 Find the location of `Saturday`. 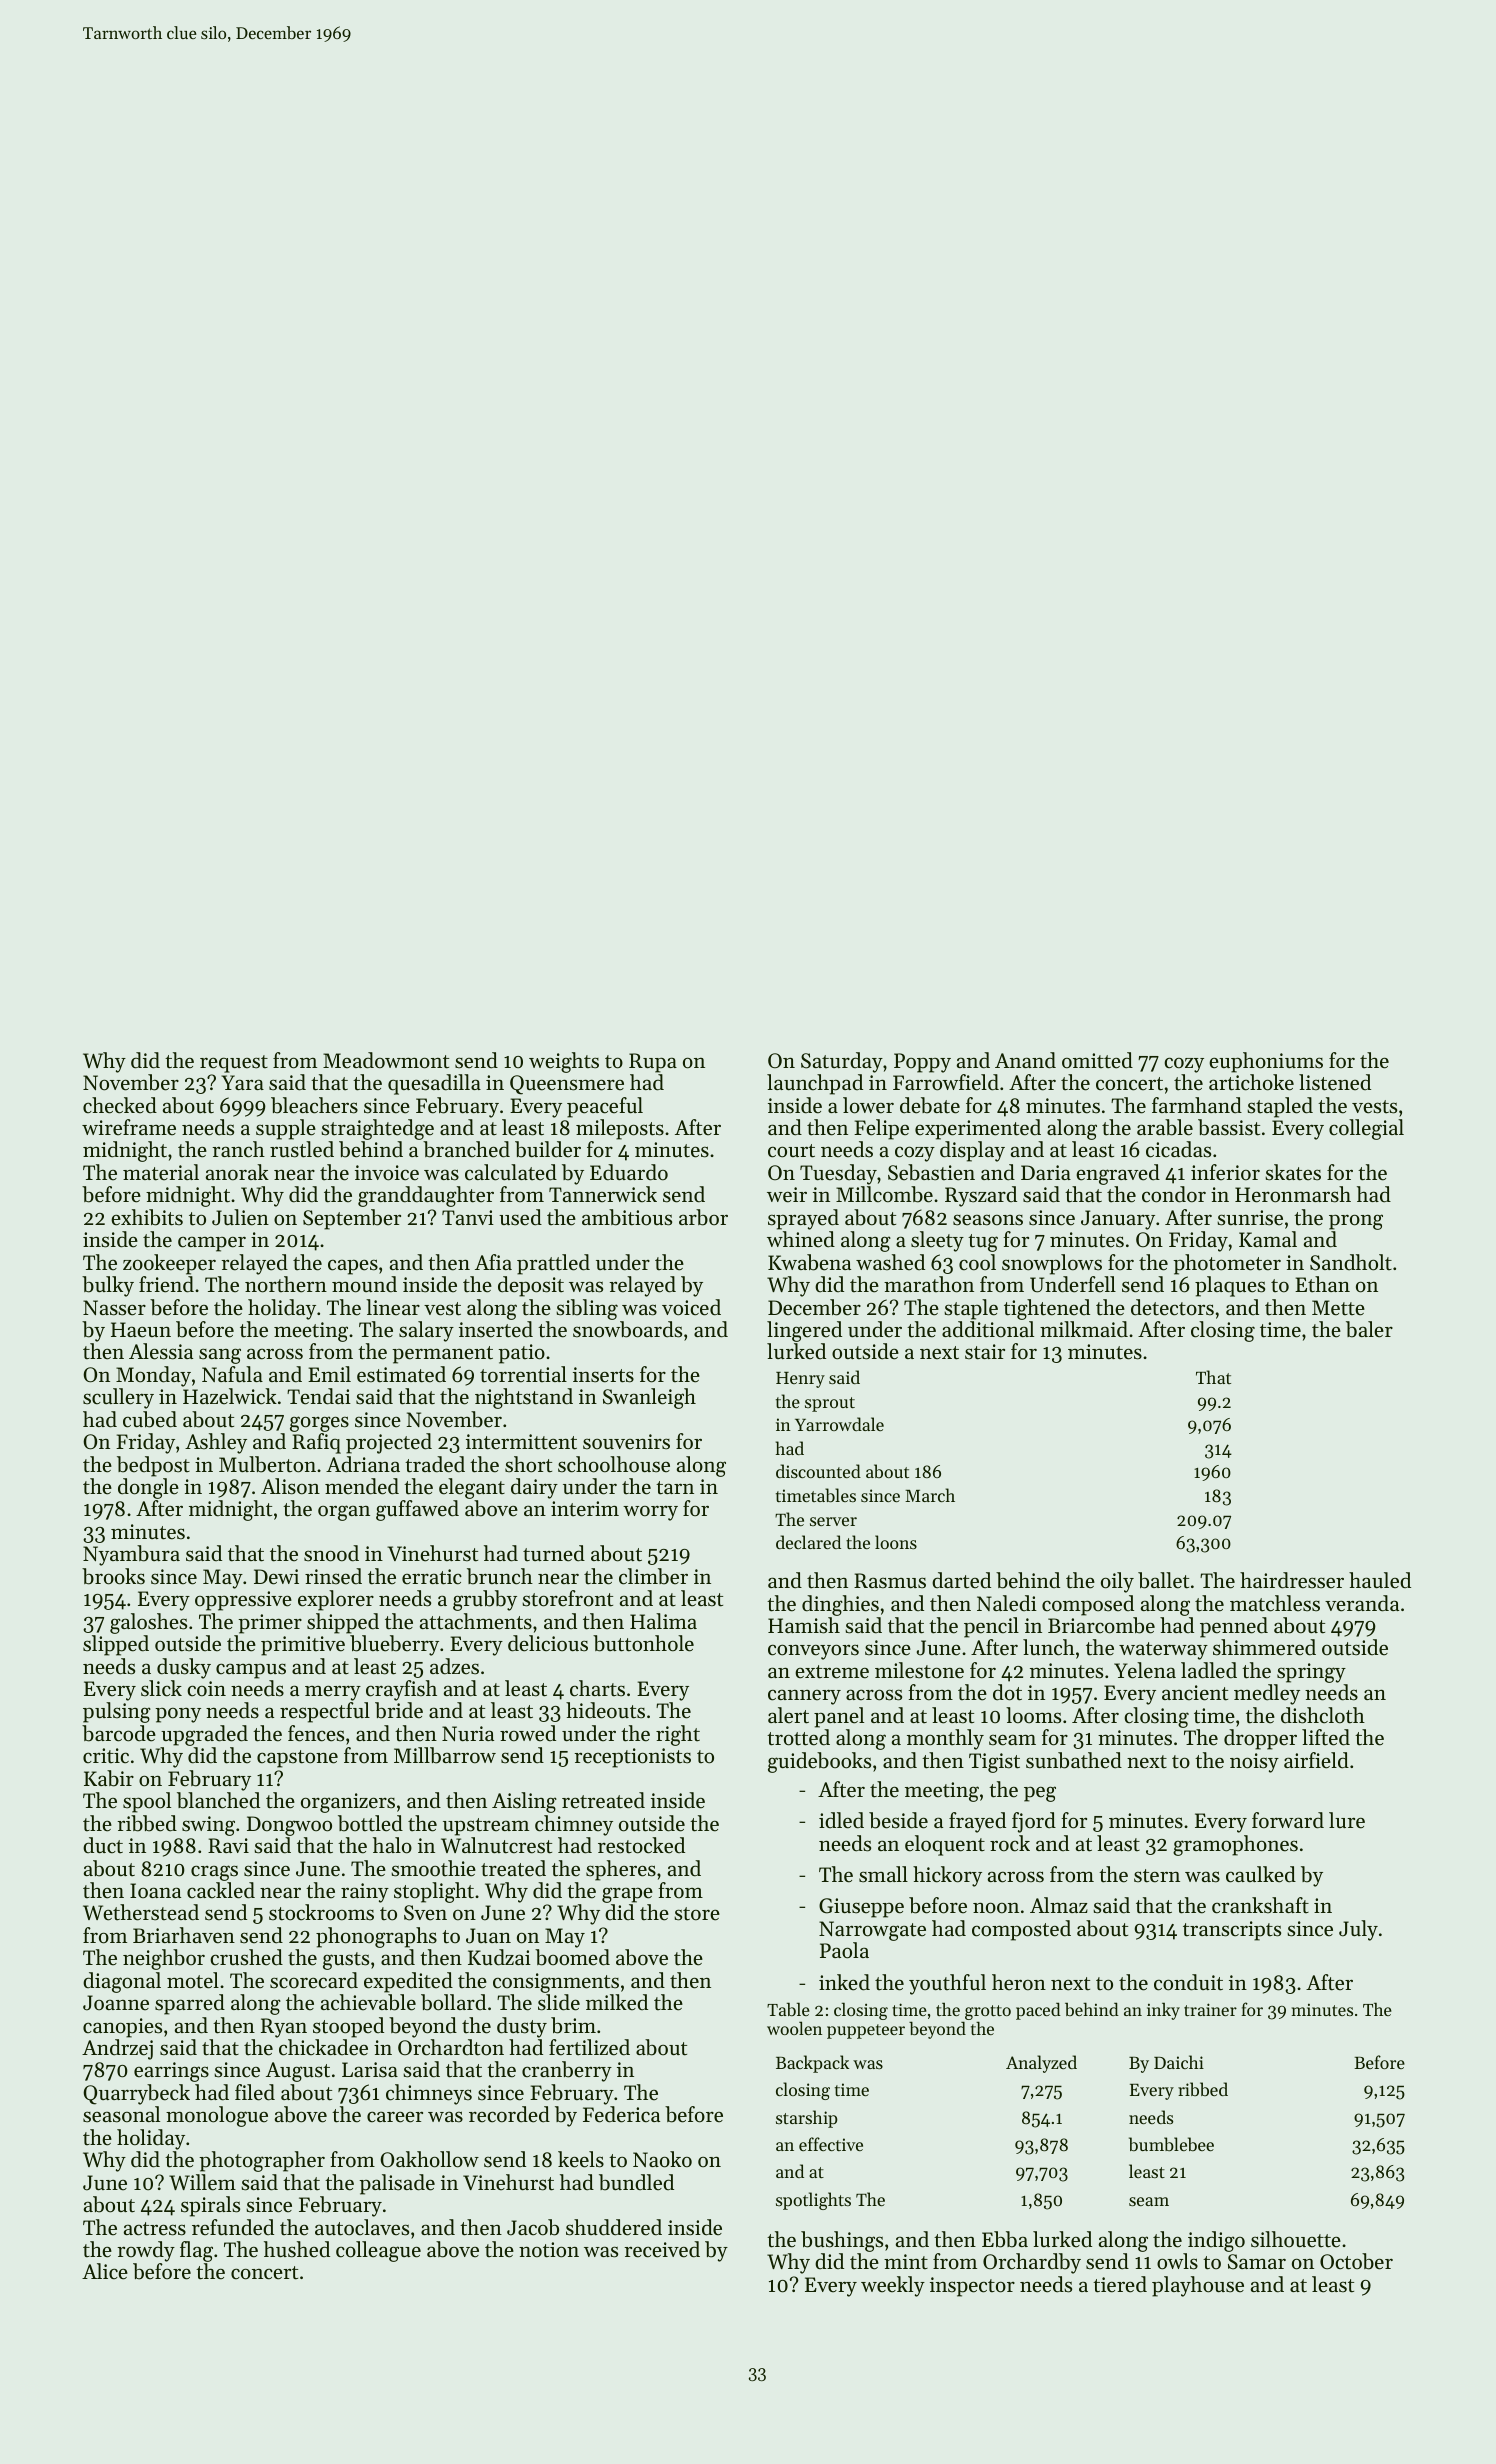

Saturday is located at coordinates (842, 1062).
